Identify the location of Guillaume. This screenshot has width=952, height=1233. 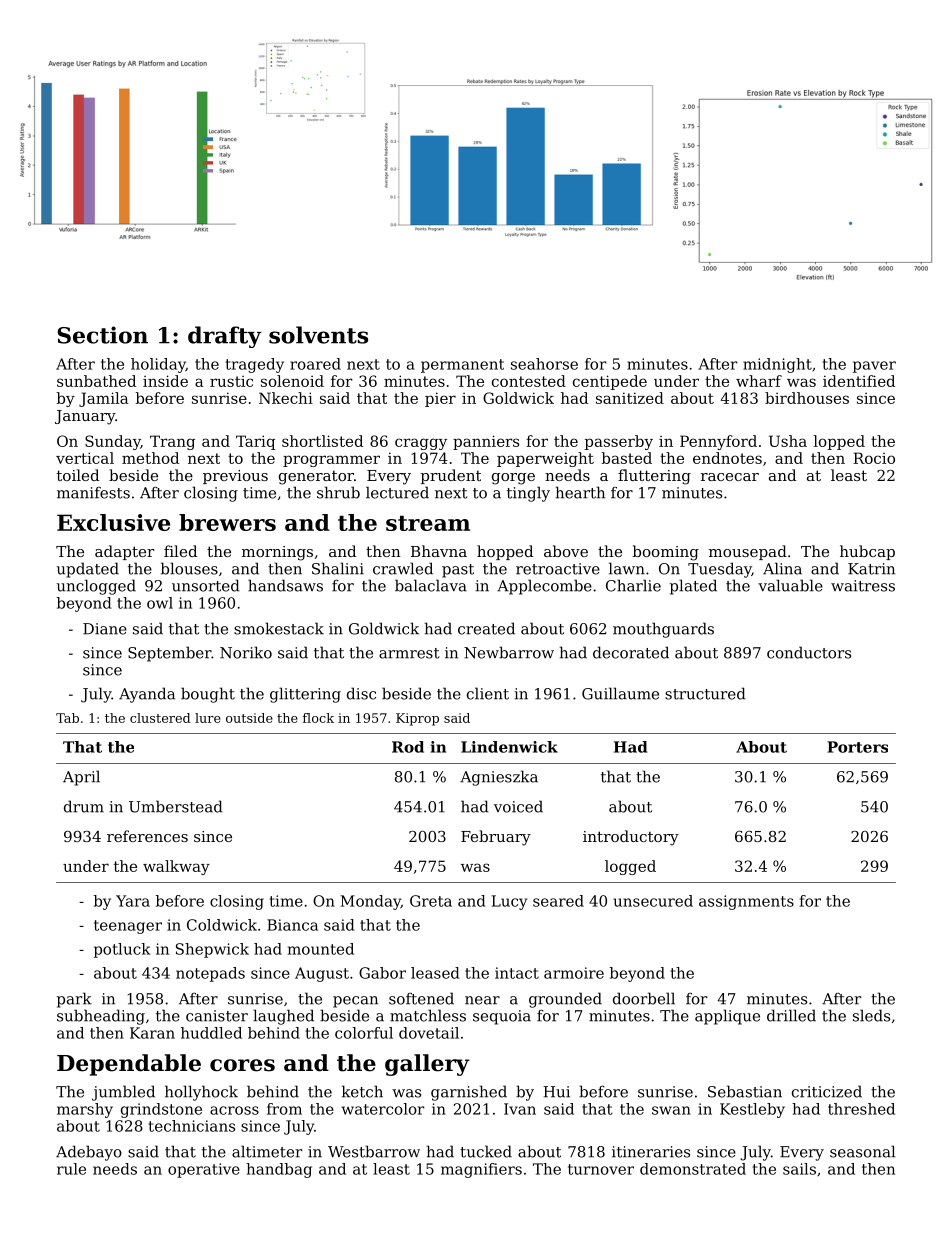
(620, 693).
